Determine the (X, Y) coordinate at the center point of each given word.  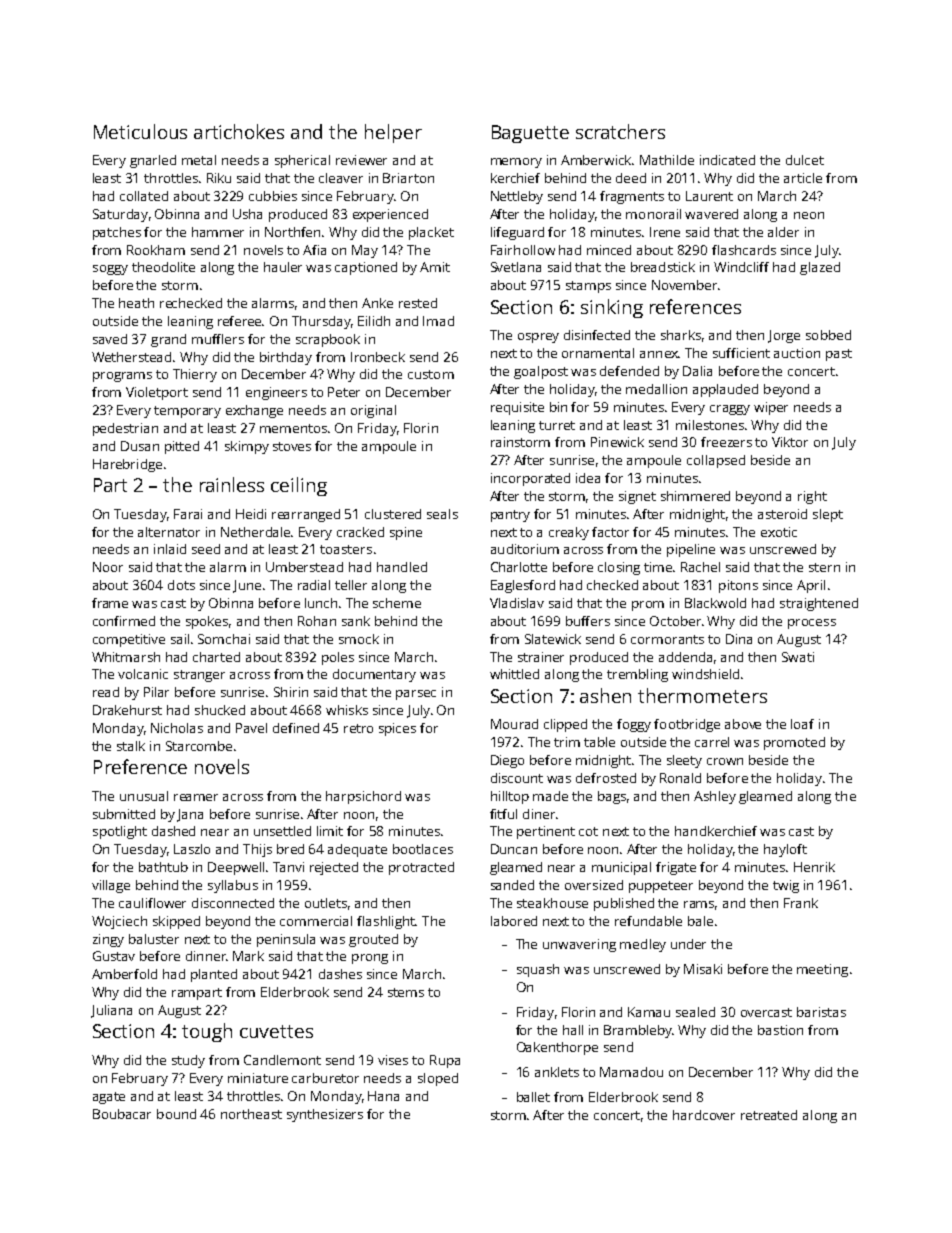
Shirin (291, 692)
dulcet (805, 160)
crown (725, 761)
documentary (374, 675)
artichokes (239, 131)
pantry (510, 516)
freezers (726, 442)
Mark (248, 956)
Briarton (408, 178)
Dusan (140, 446)
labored (514, 921)
